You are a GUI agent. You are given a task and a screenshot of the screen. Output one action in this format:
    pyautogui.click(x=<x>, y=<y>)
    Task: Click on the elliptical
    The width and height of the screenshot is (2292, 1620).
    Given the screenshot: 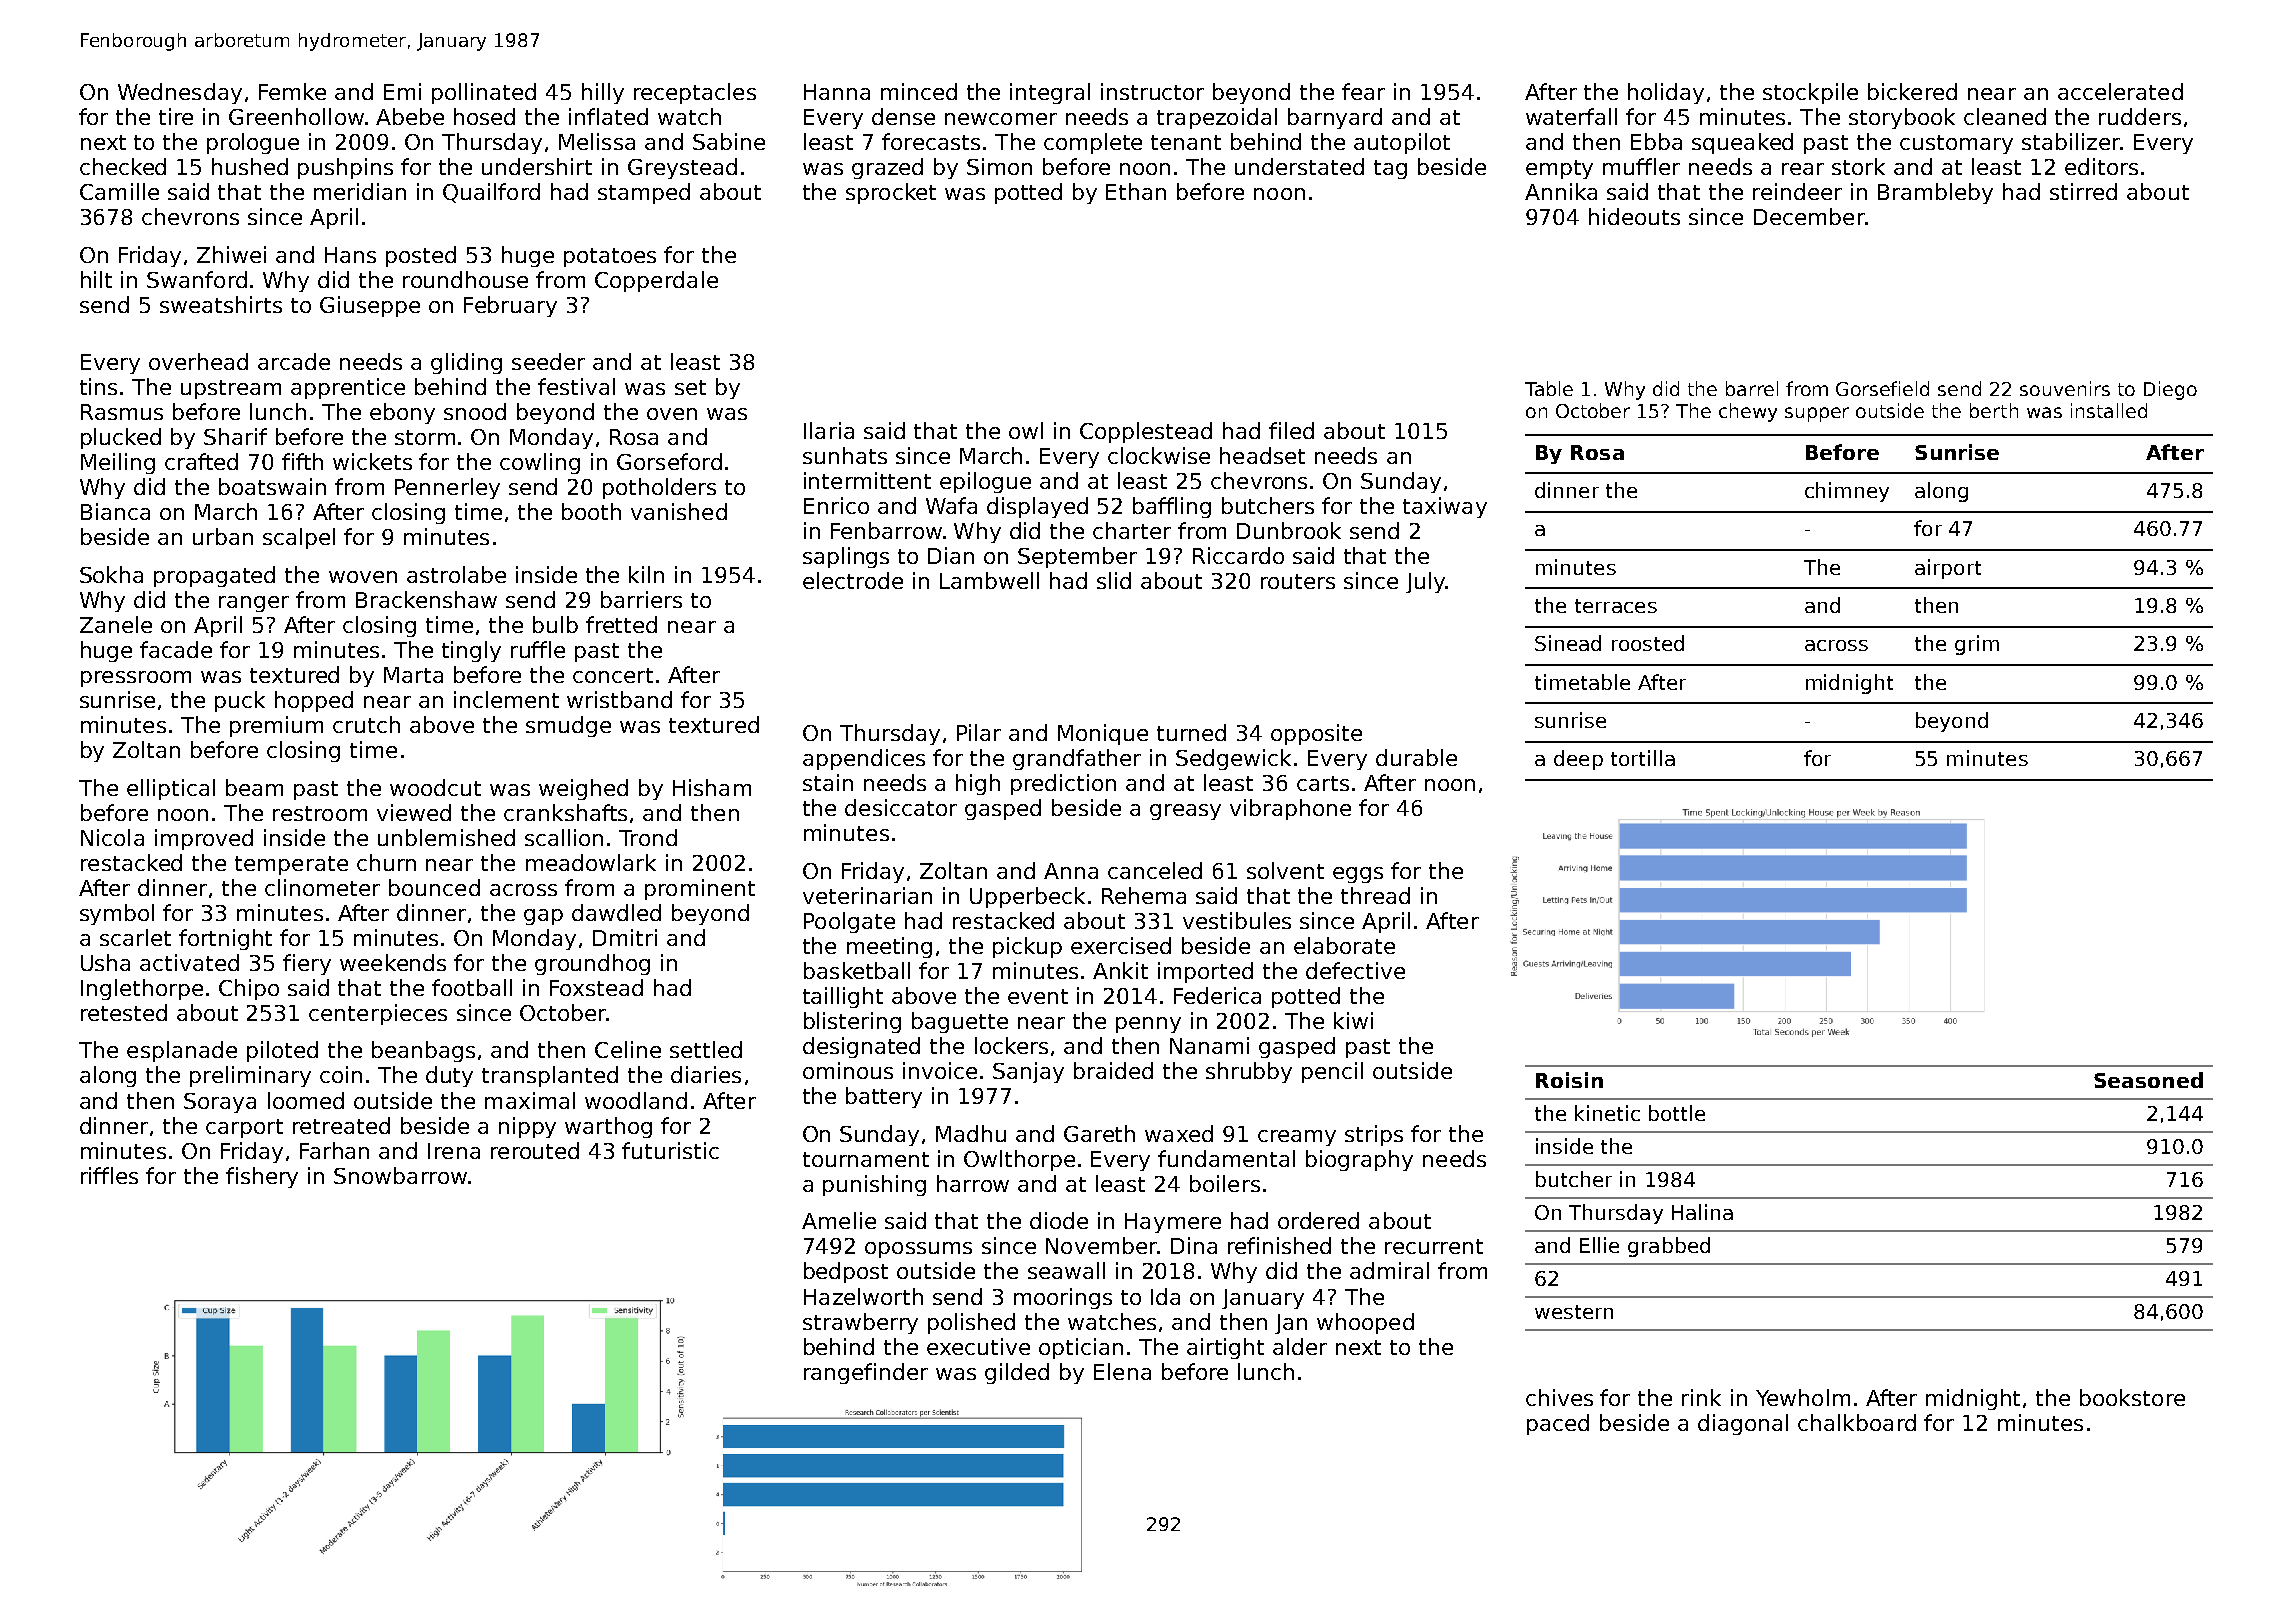 What is the action you would take?
    pyautogui.click(x=171, y=789)
